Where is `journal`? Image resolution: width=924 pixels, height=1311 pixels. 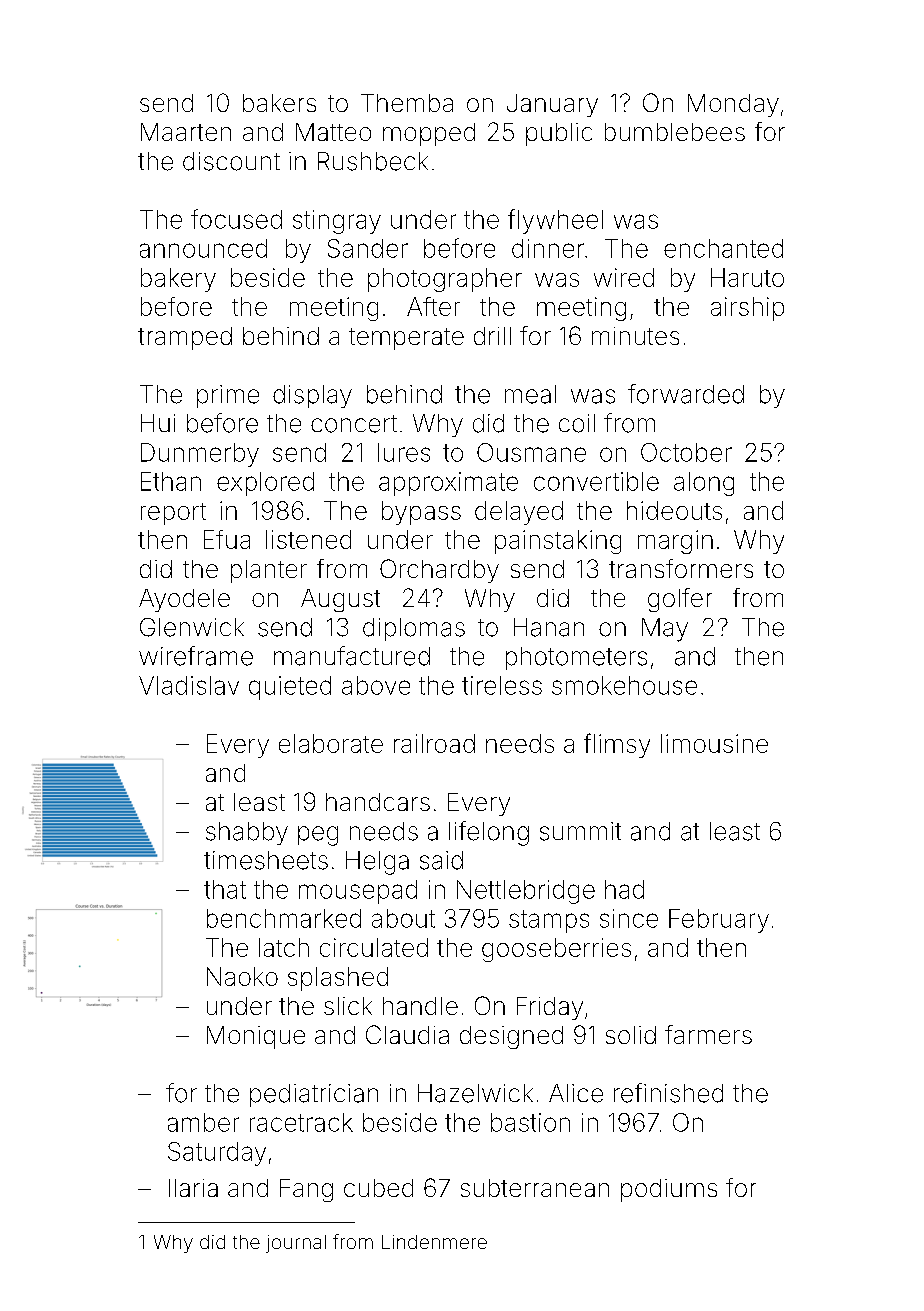 journal is located at coordinates (296, 1244).
